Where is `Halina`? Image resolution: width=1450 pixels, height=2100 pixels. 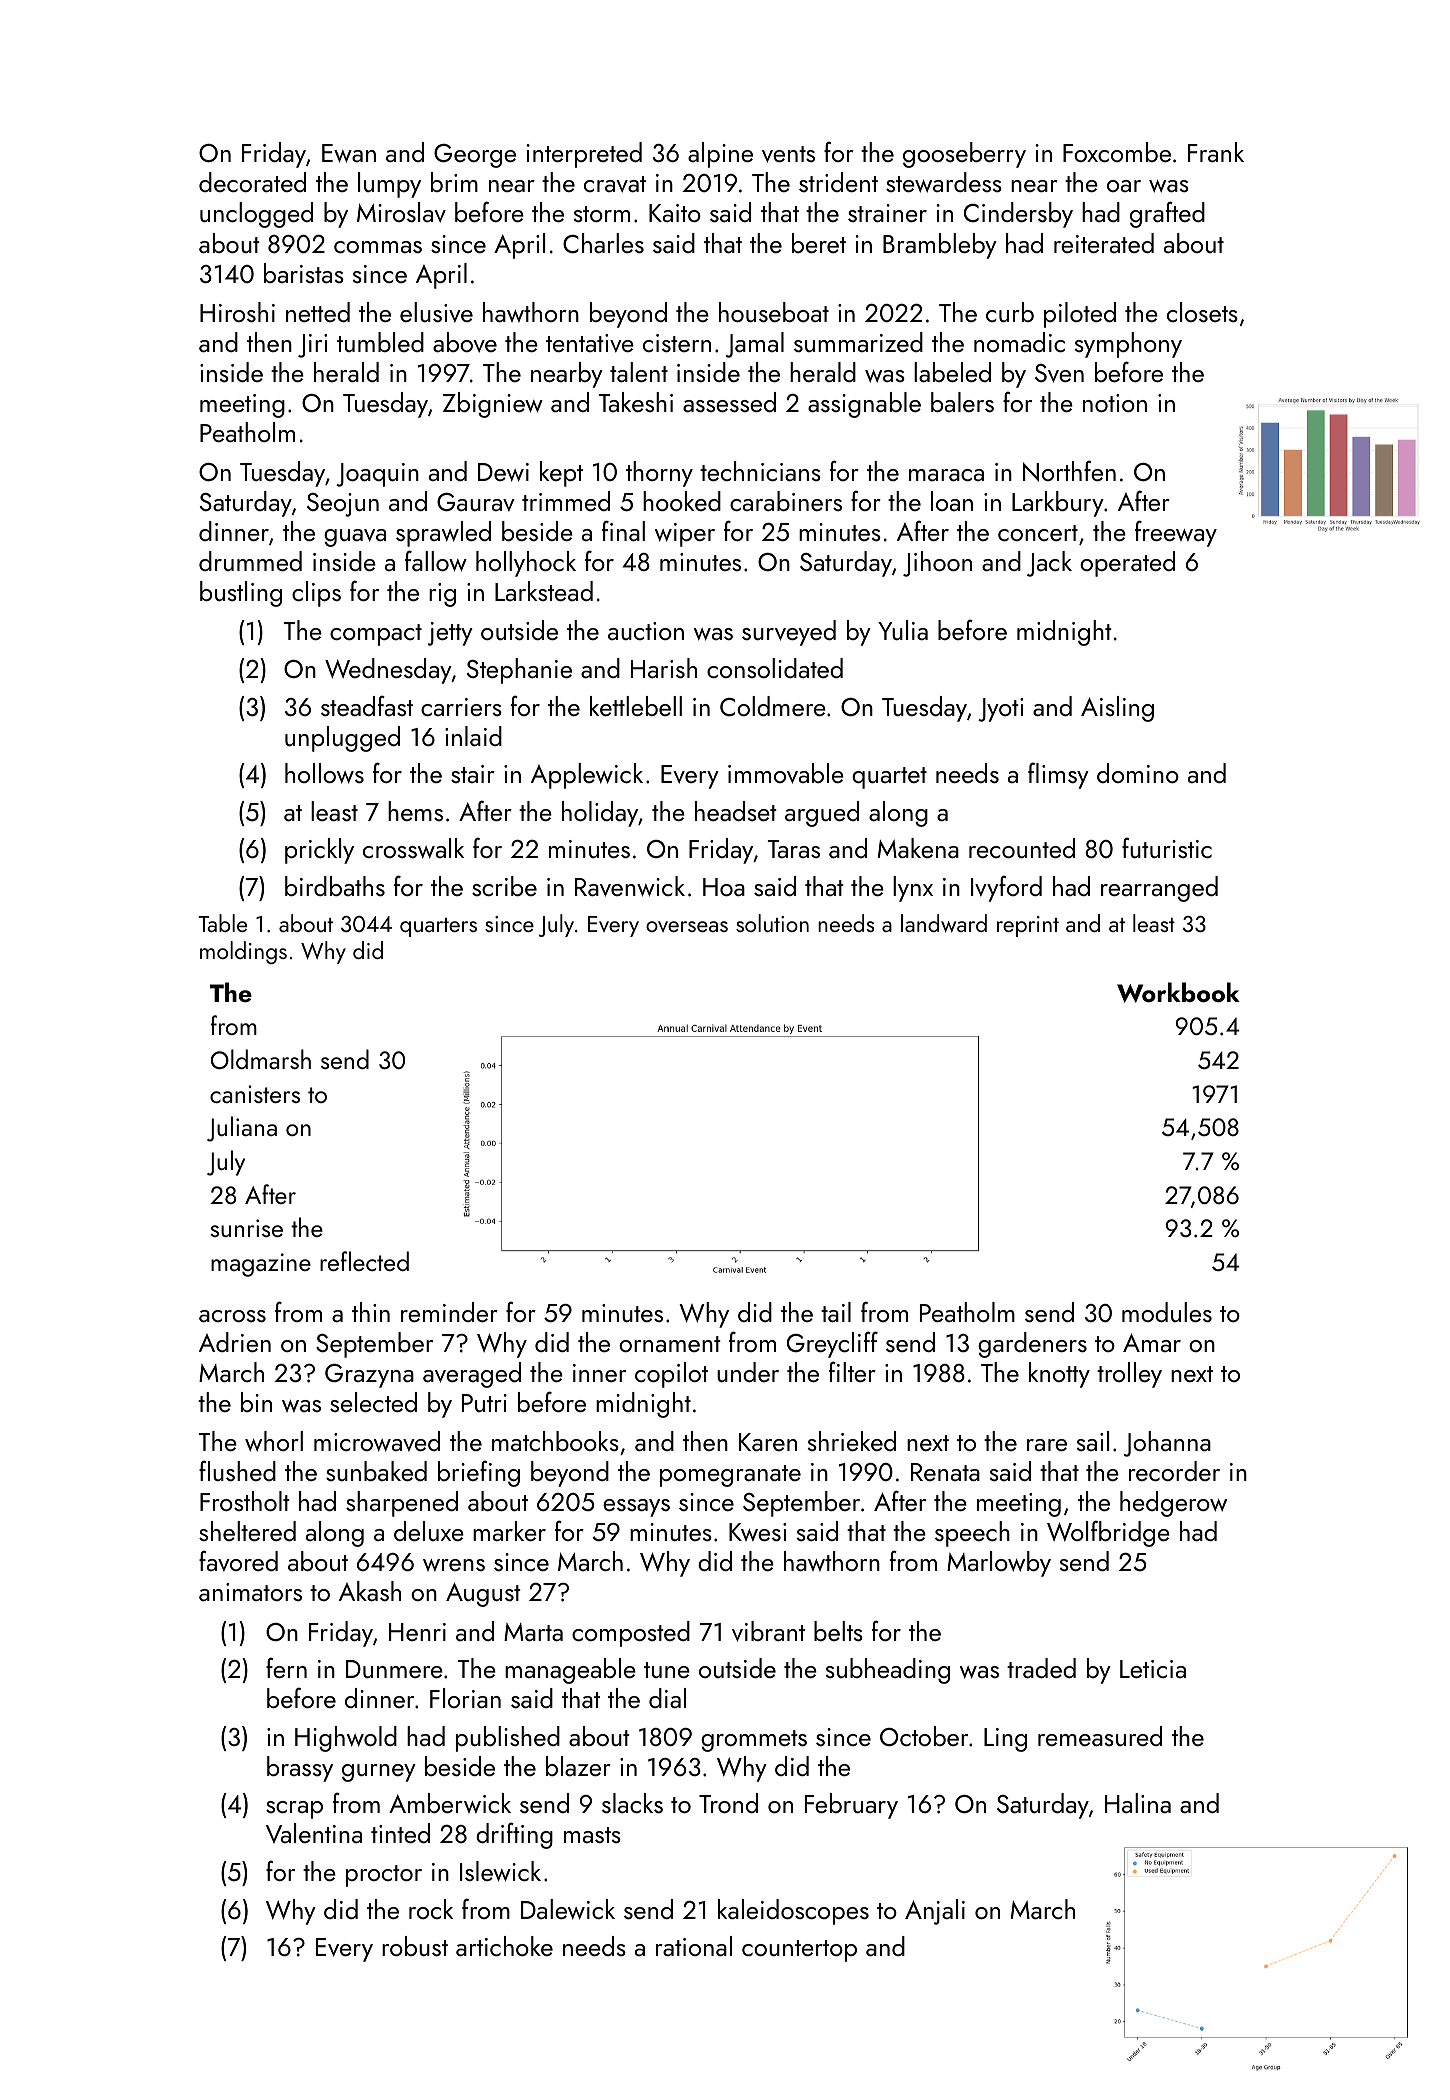 Halina is located at coordinates (1138, 1803).
